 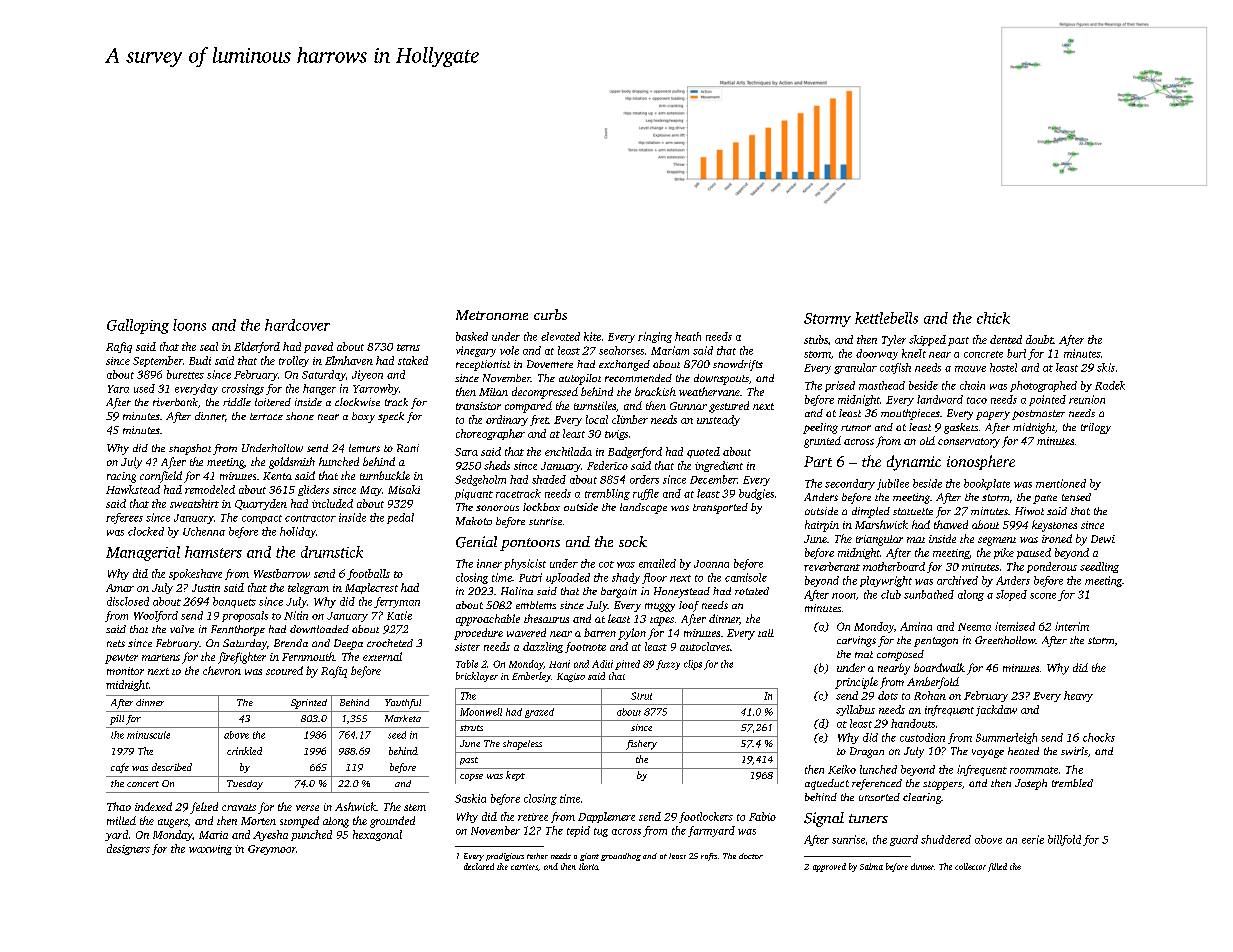 I want to click on chocks, so click(x=1099, y=737).
